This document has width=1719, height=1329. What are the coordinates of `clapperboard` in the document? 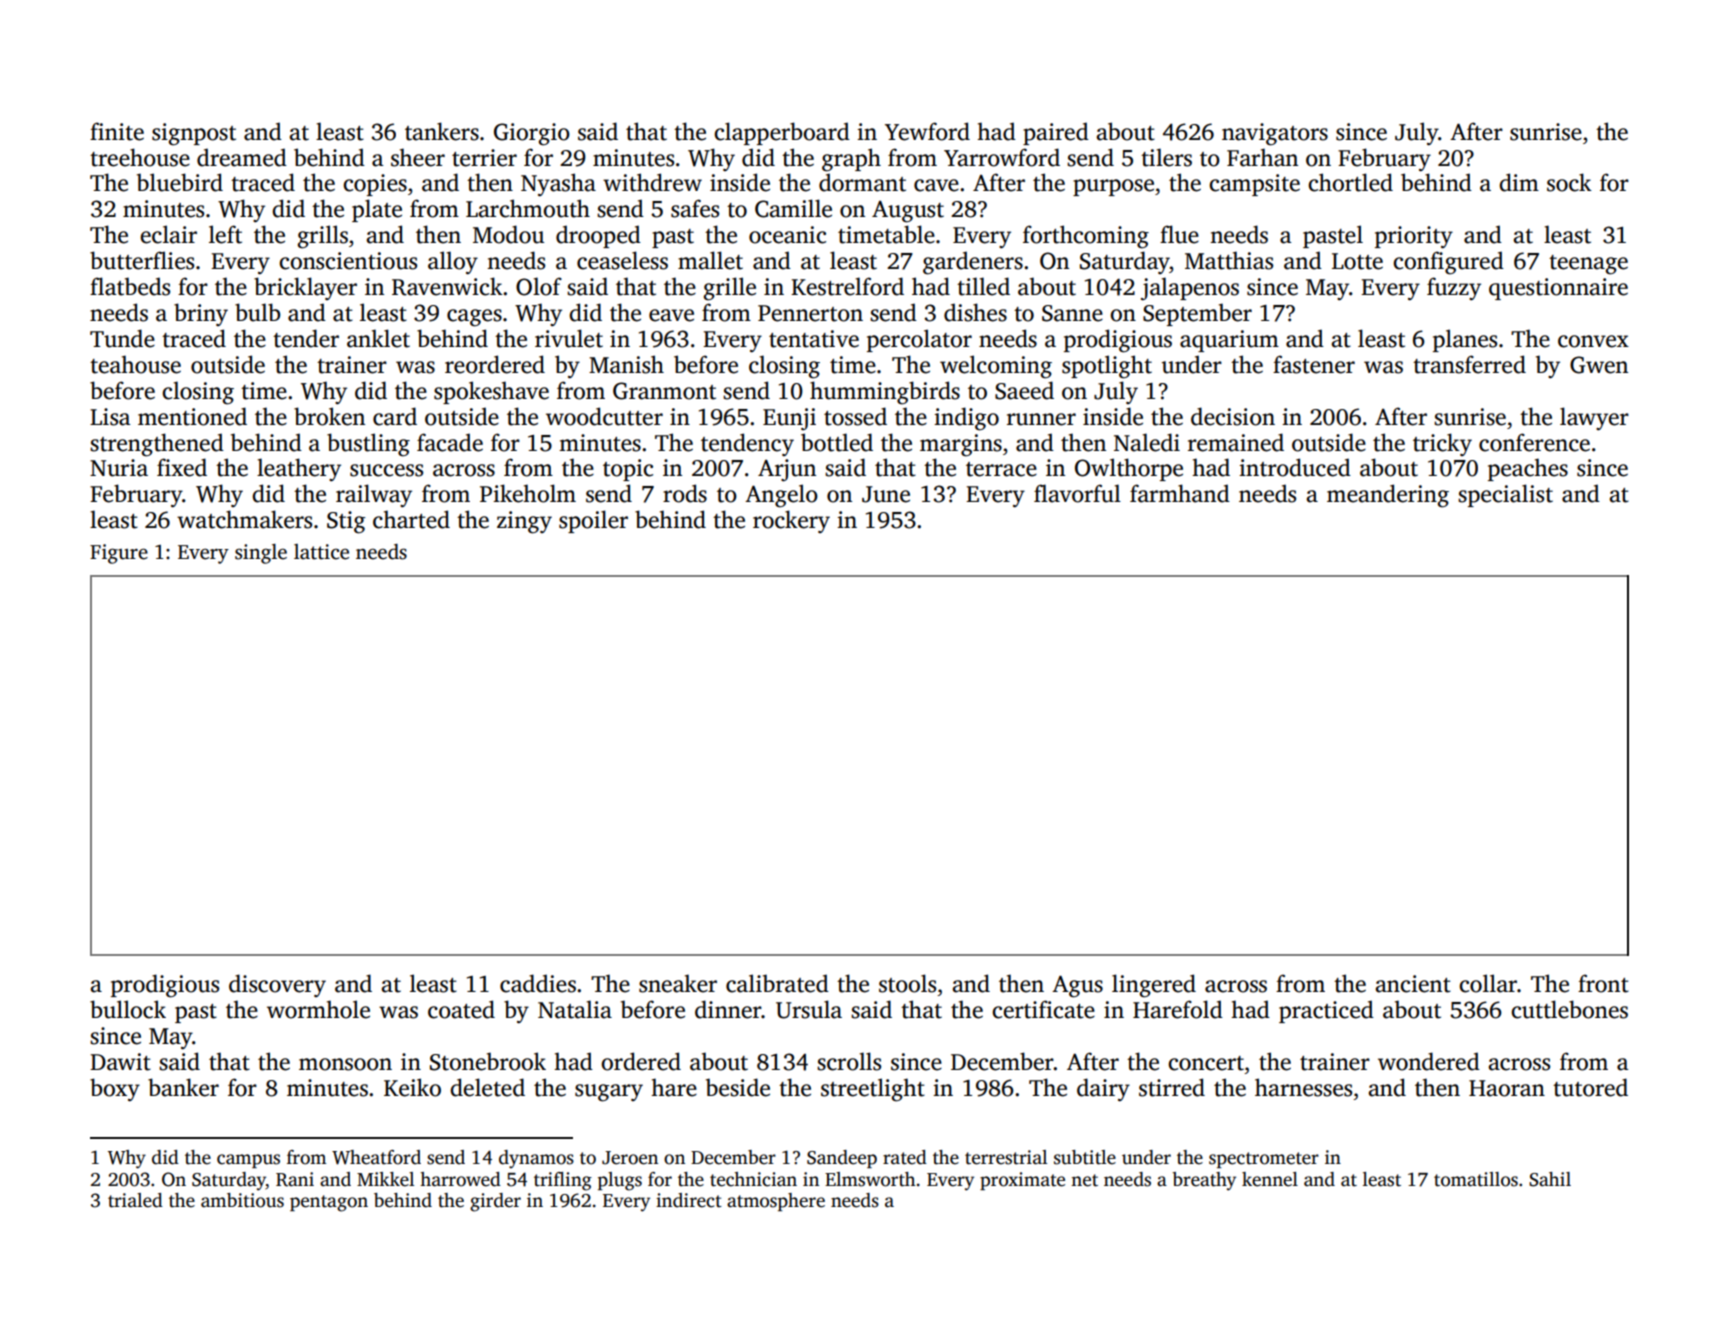 It's located at (782, 133).
